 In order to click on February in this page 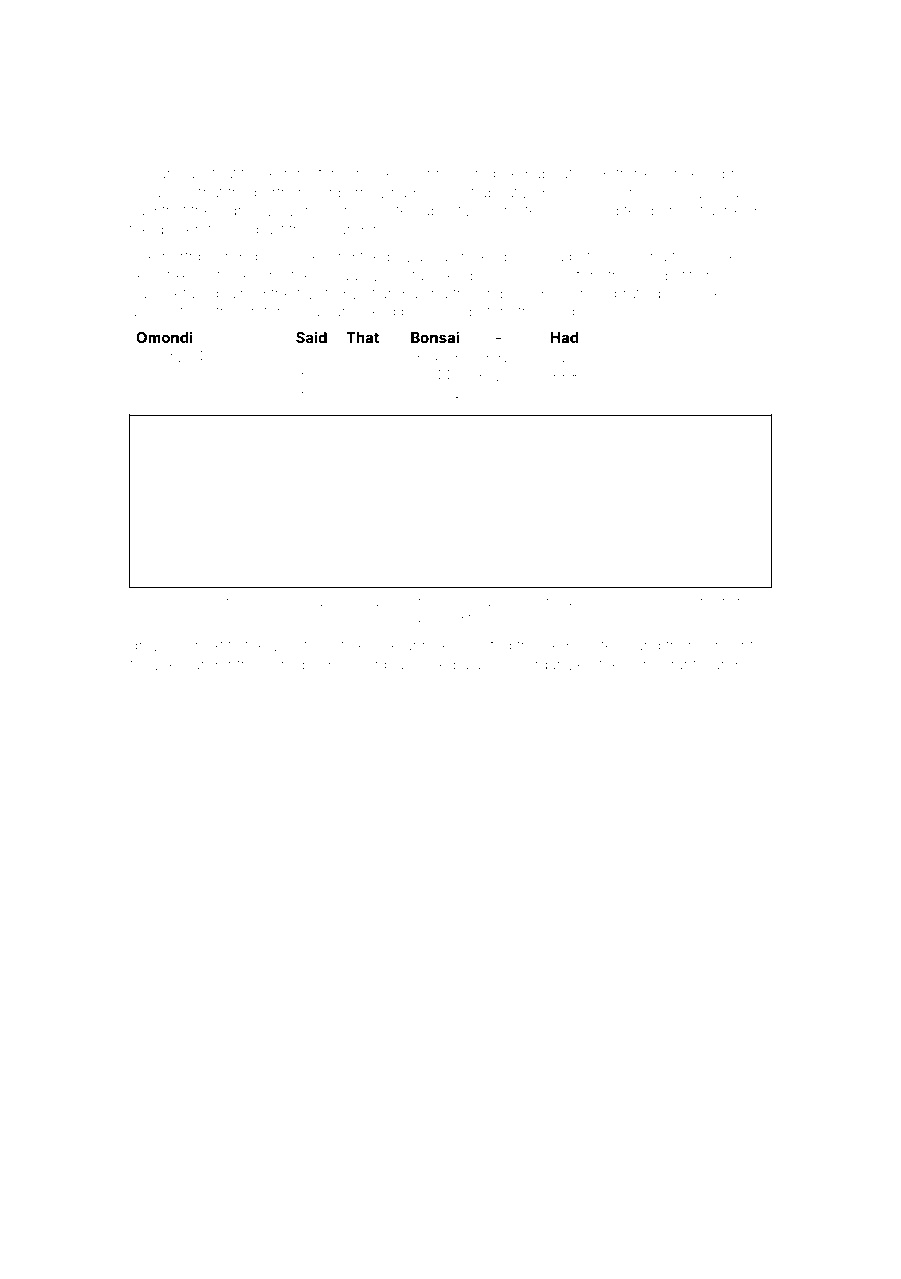, I will do `click(736, 174)`.
